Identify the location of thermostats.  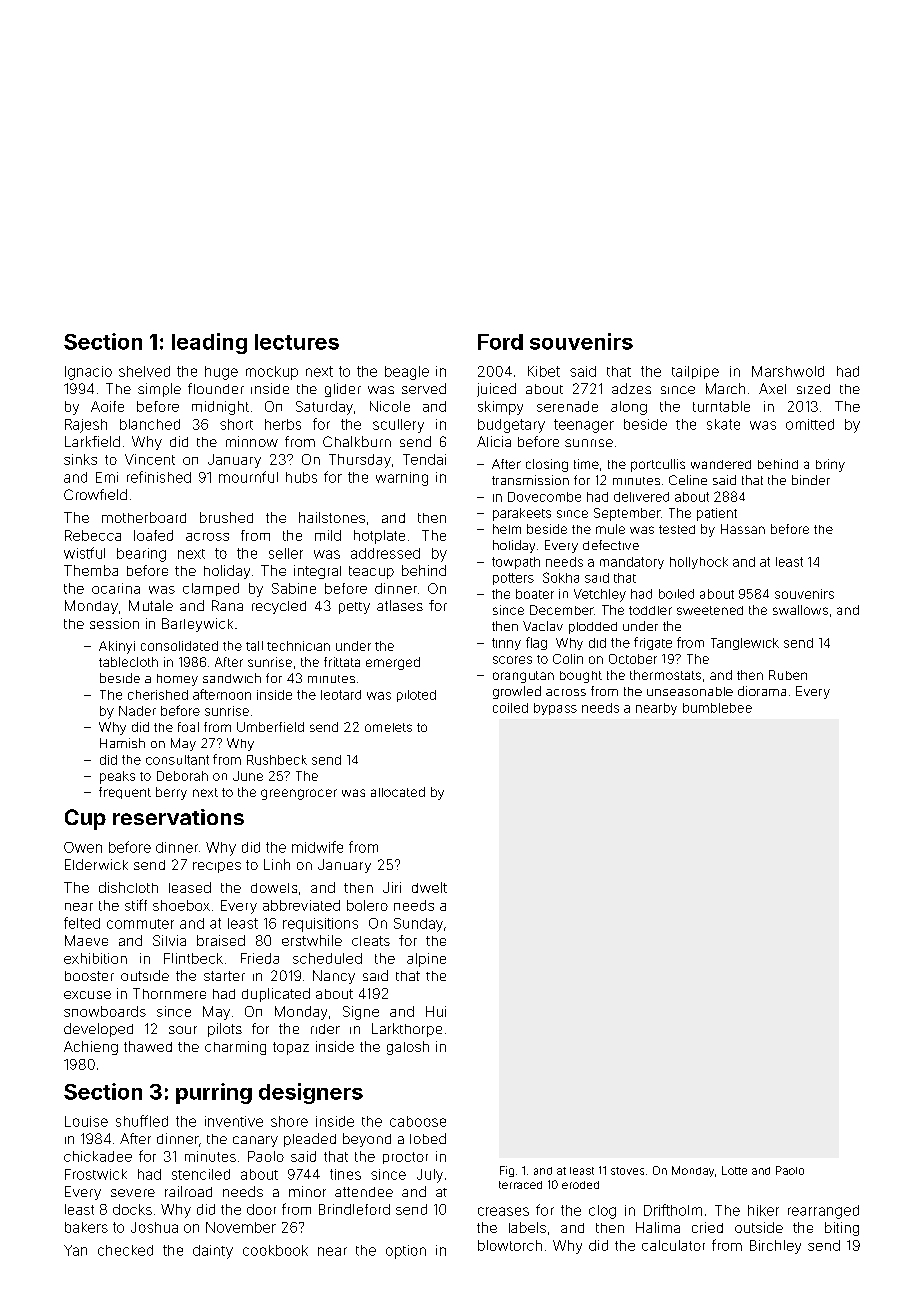
(665, 675).
